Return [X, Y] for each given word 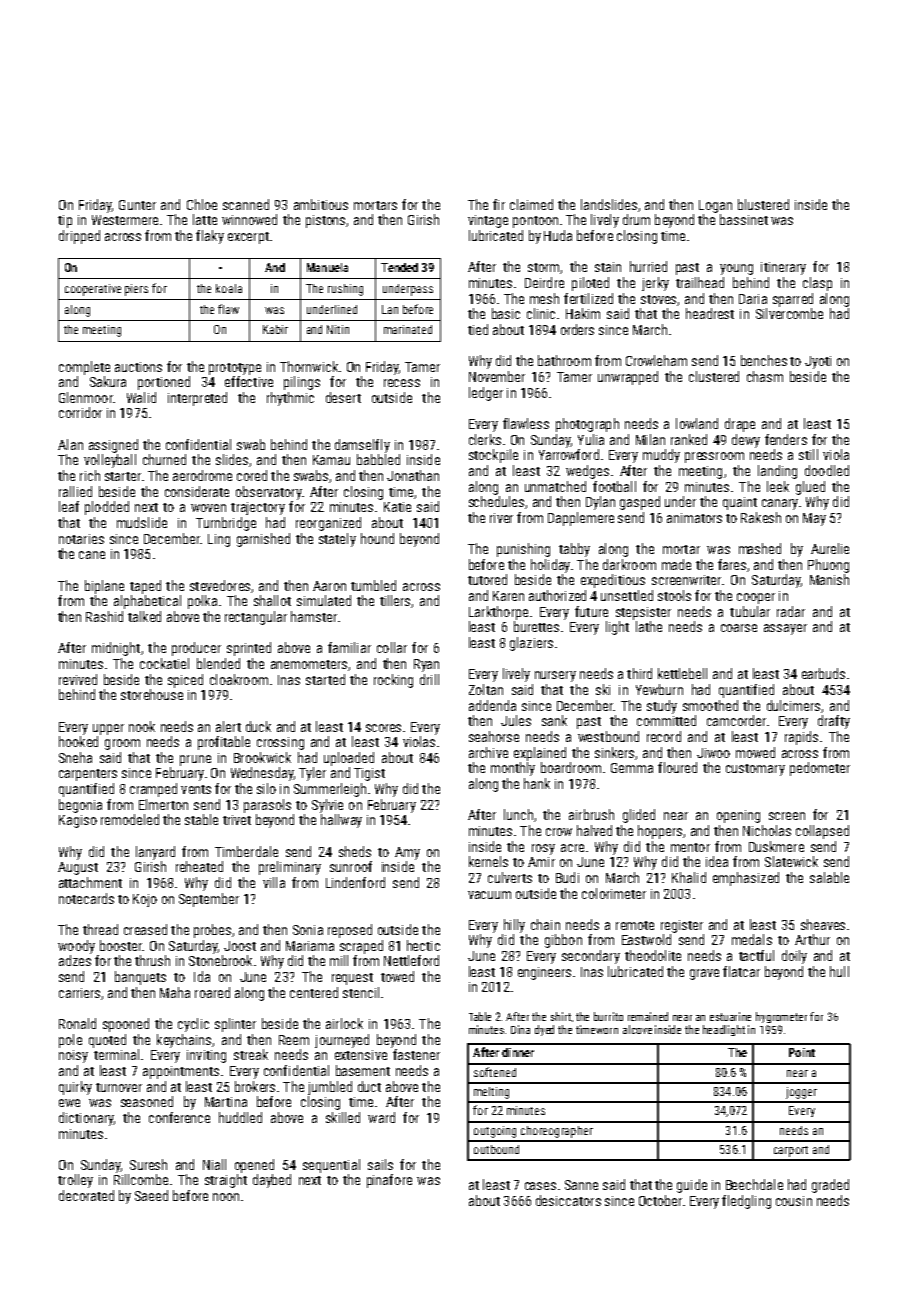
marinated [408, 329]
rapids [801, 738]
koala [229, 288]
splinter [235, 1025]
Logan [715, 206]
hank [537, 783]
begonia [80, 806]
